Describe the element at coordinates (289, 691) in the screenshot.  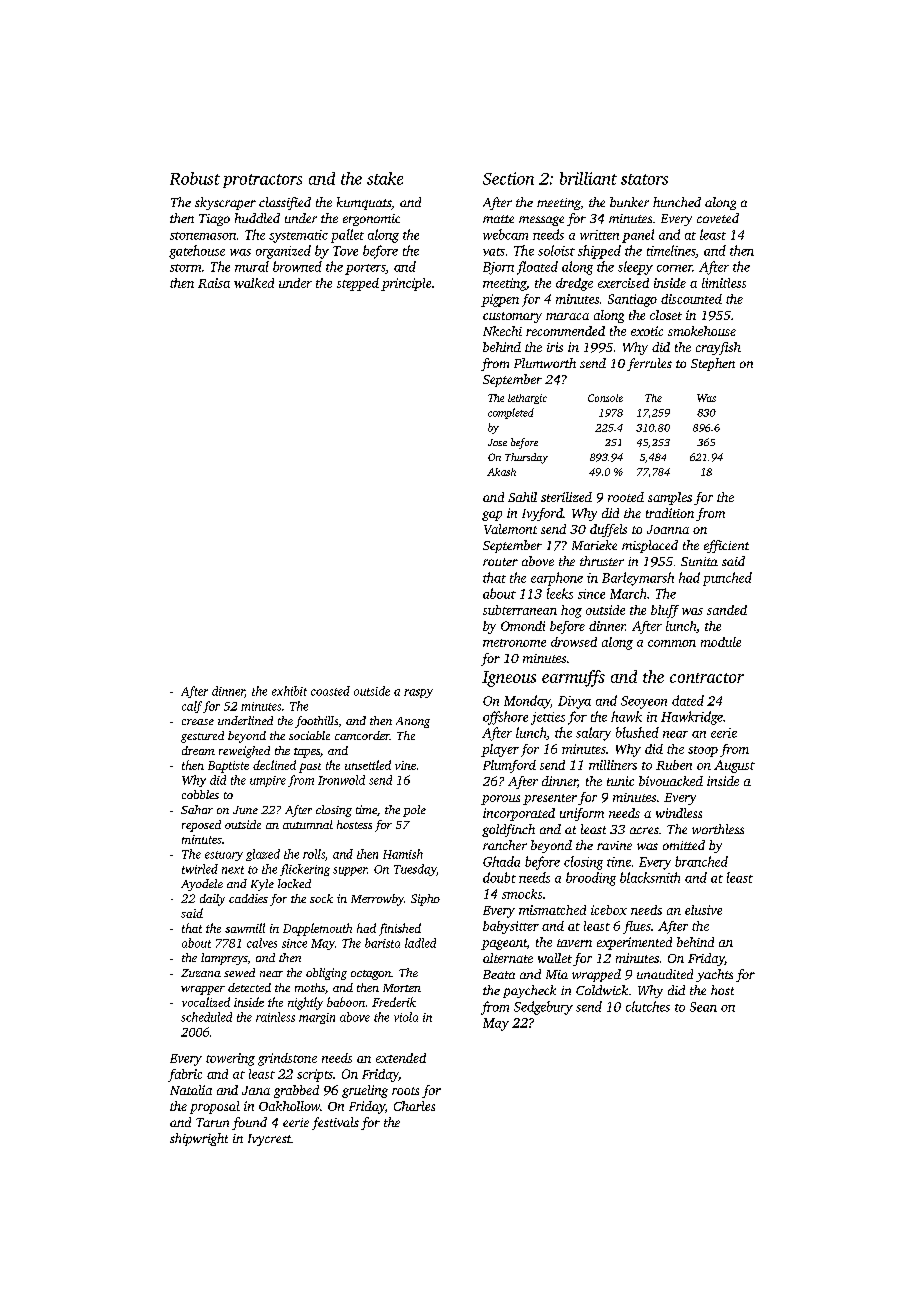
I see `exhibit` at that location.
